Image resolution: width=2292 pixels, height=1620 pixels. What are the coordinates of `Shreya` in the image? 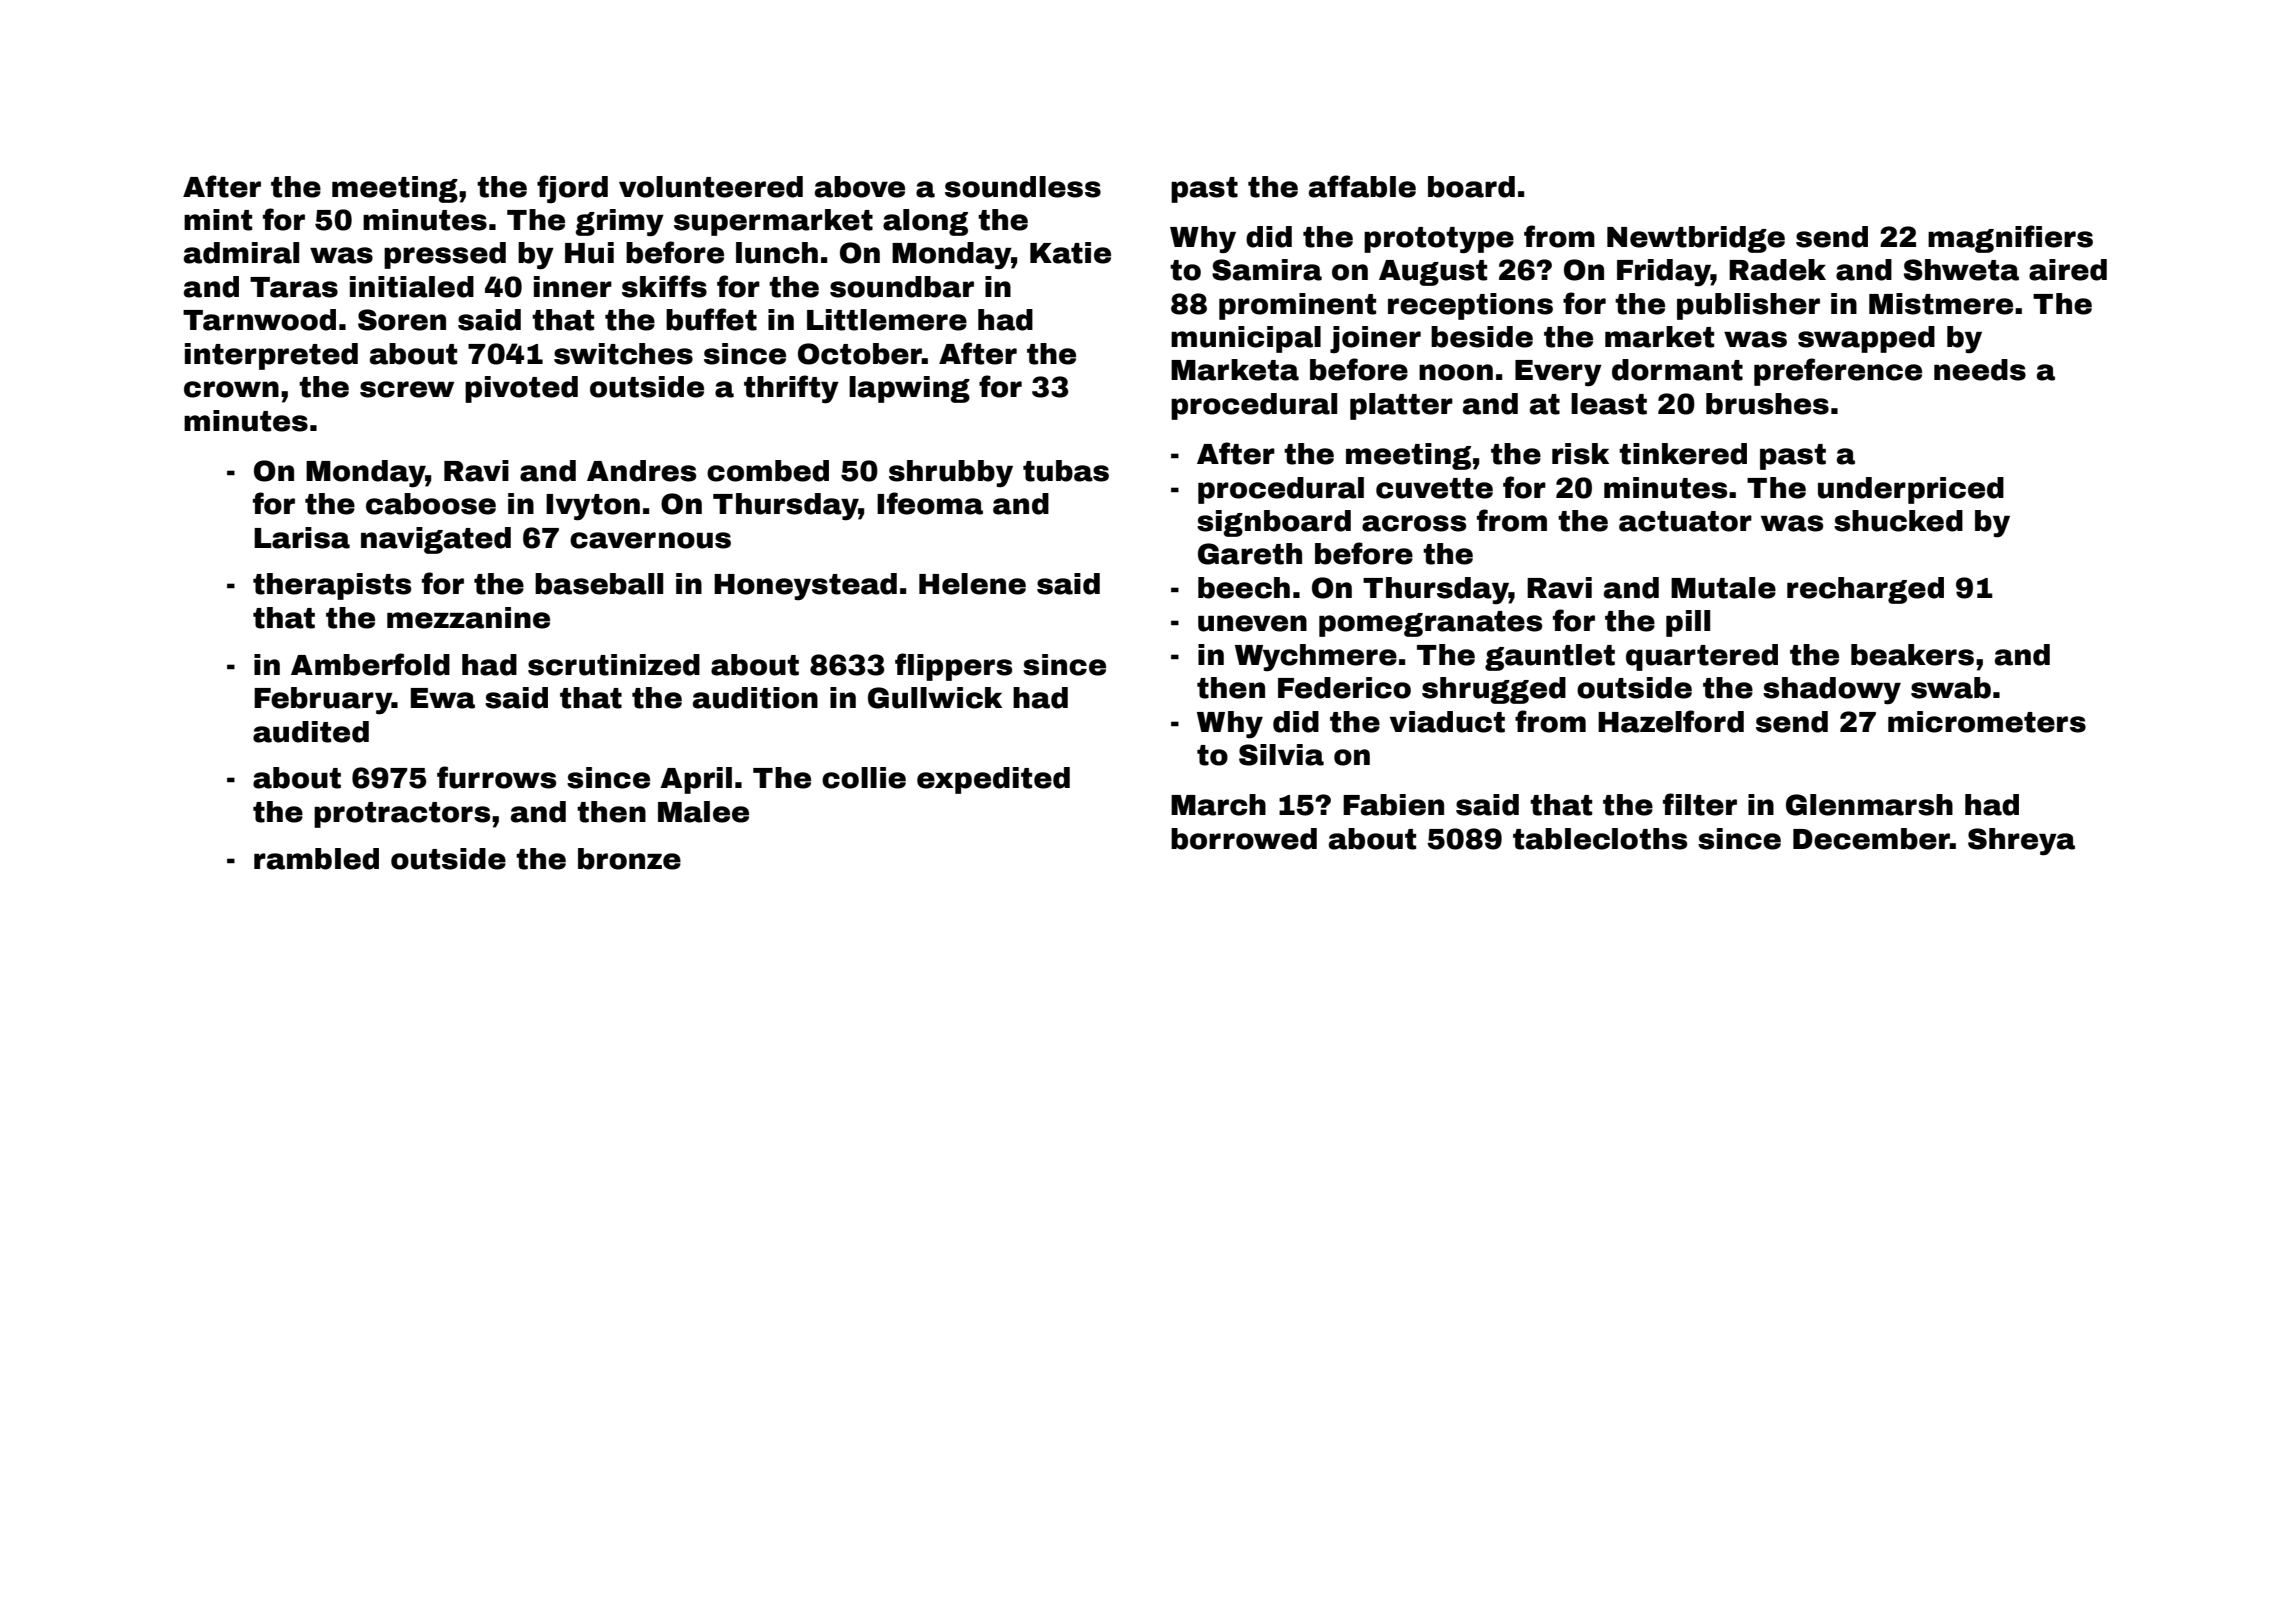 It's located at (2021, 842).
